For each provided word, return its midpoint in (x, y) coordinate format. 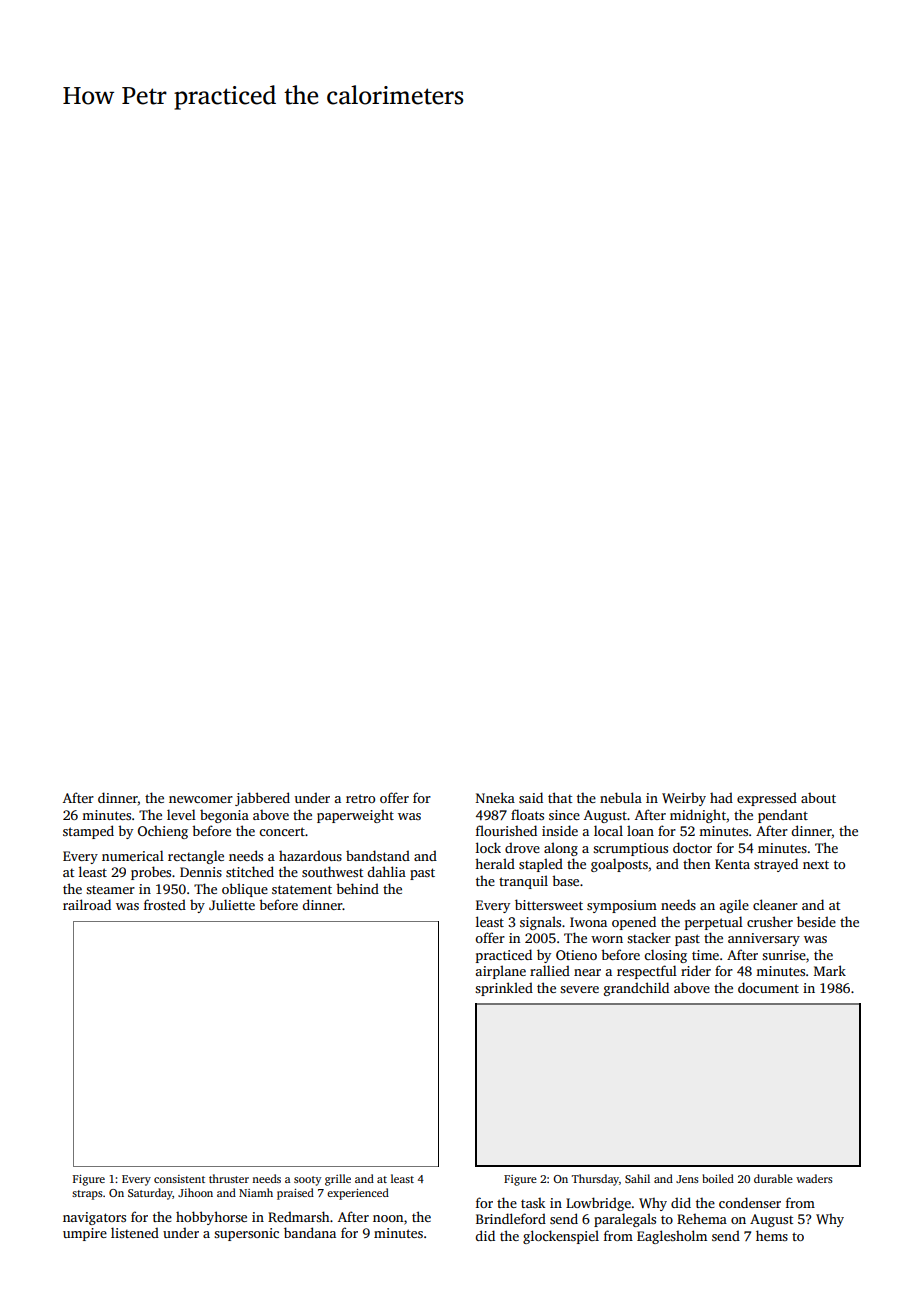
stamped (88, 832)
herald (495, 863)
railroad (87, 904)
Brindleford (511, 1218)
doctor (692, 847)
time (705, 955)
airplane (501, 972)
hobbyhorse (211, 1218)
